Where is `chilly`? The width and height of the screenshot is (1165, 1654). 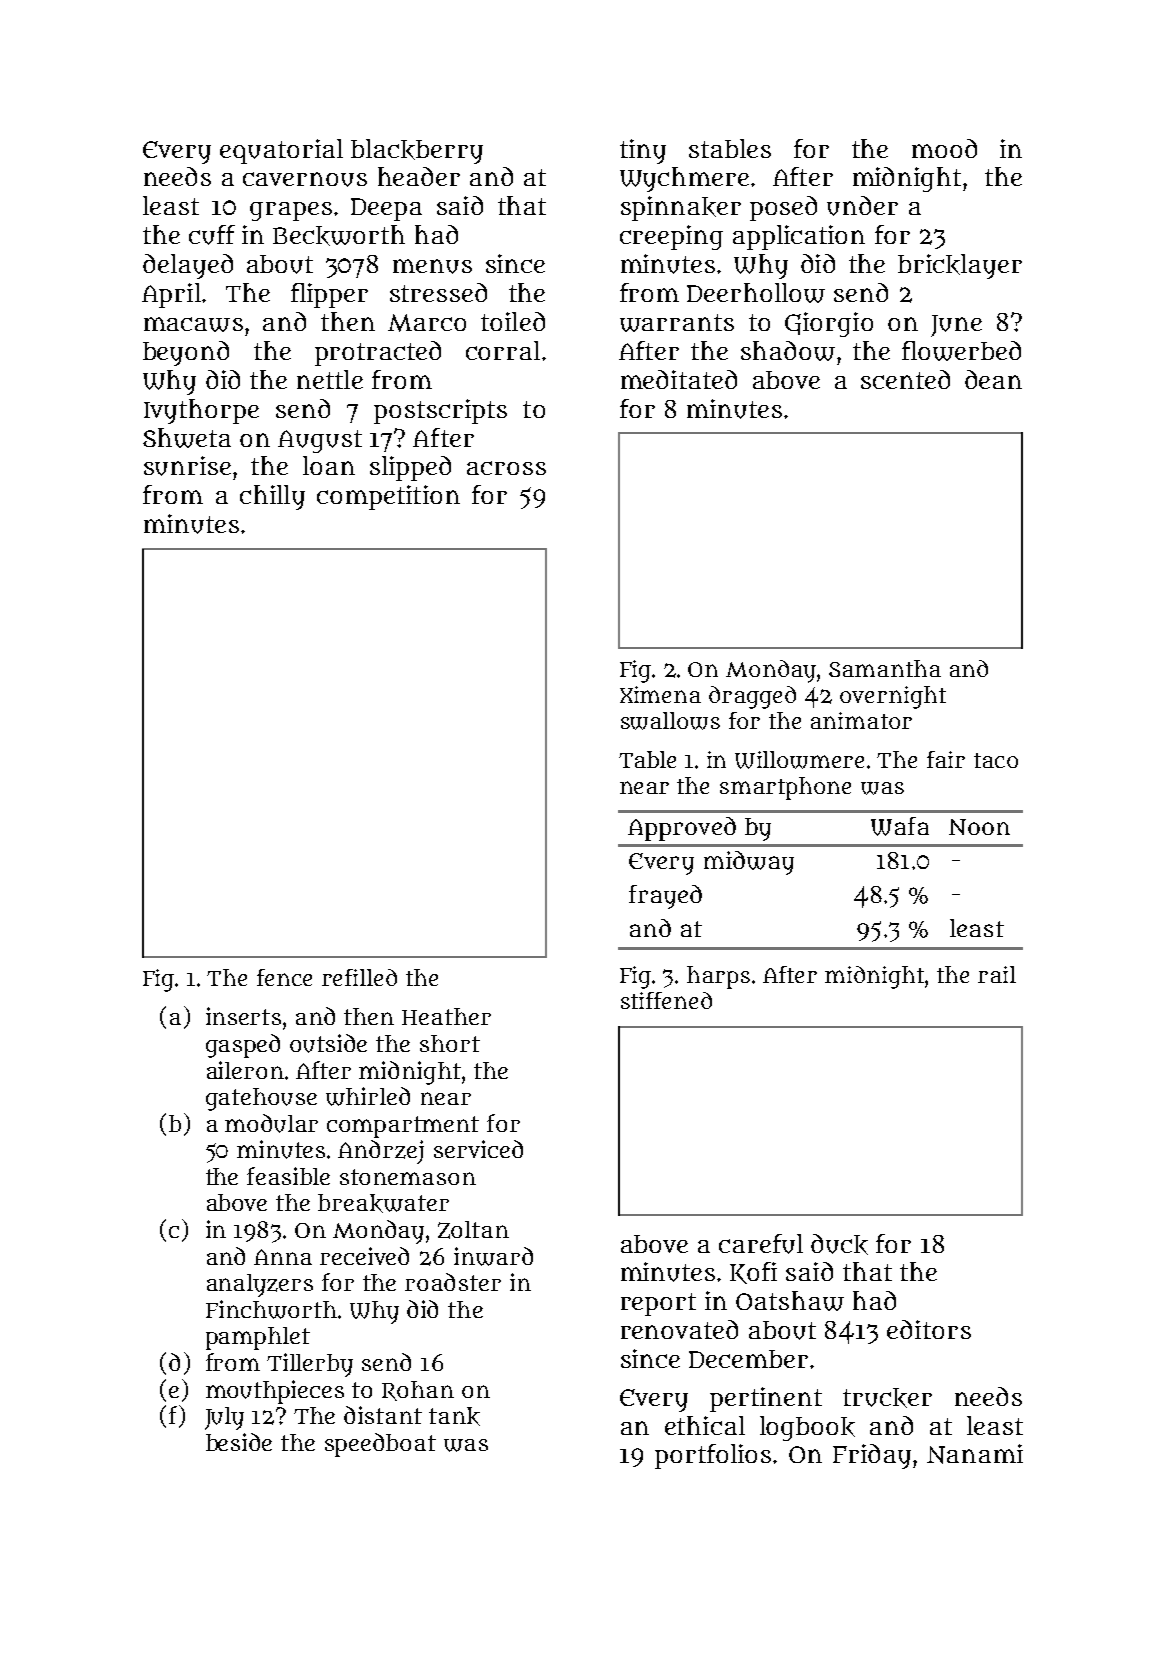
chilly is located at coordinates (272, 497).
